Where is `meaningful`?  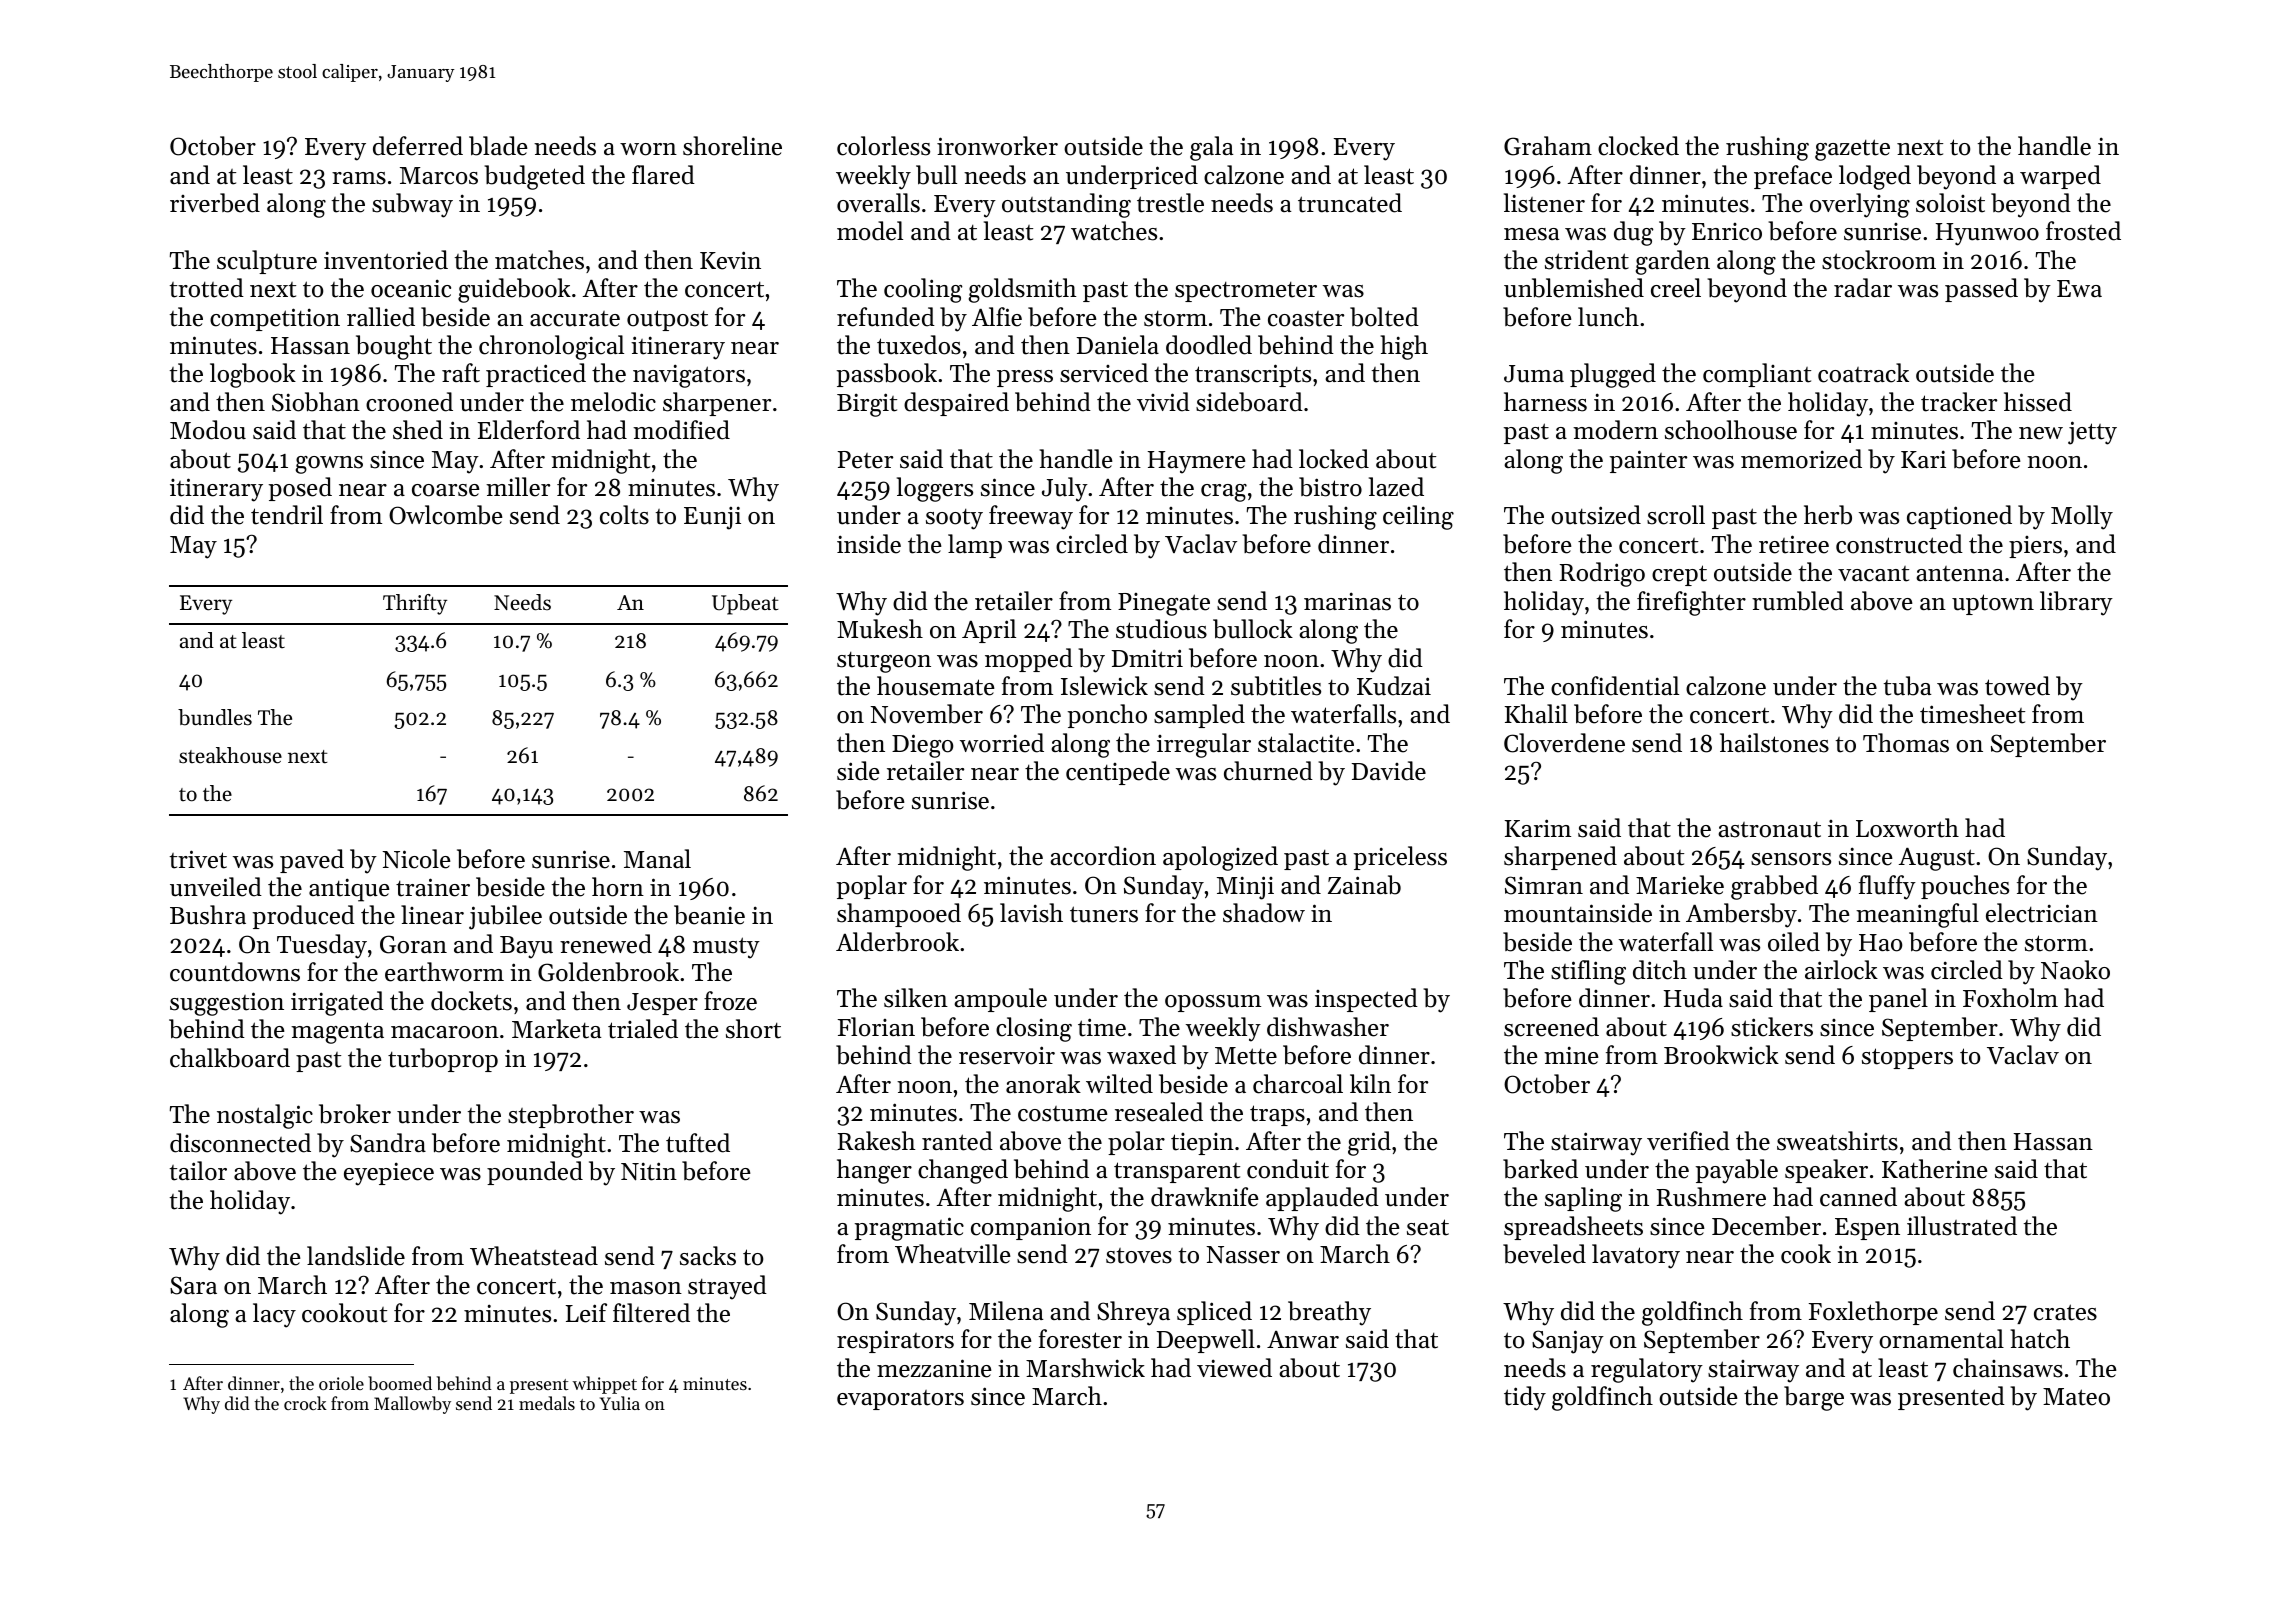
meaningful is located at coordinates (1917, 915).
